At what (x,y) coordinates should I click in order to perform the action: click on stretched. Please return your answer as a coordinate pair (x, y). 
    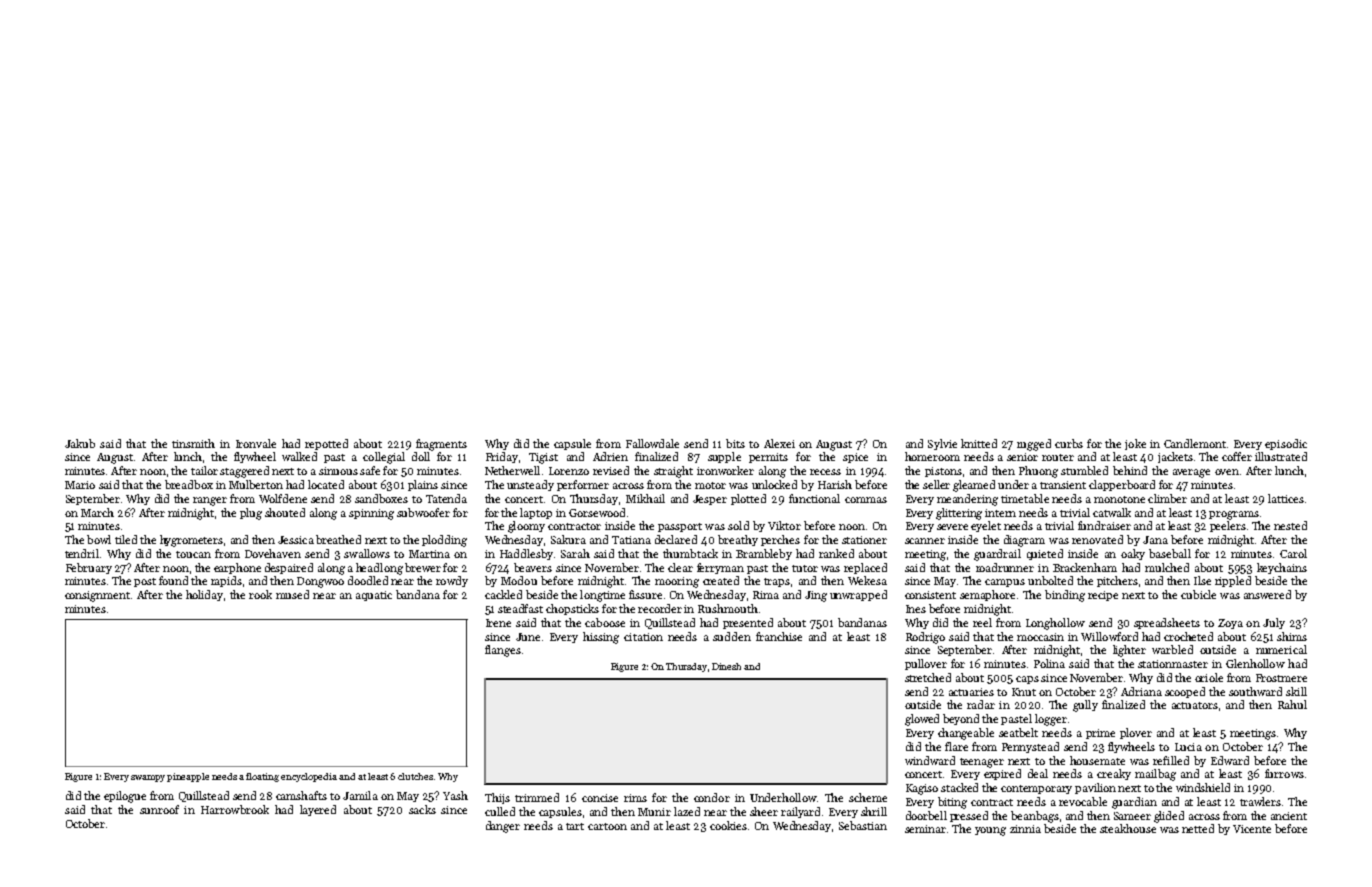
    Looking at the image, I should click on (928, 677).
